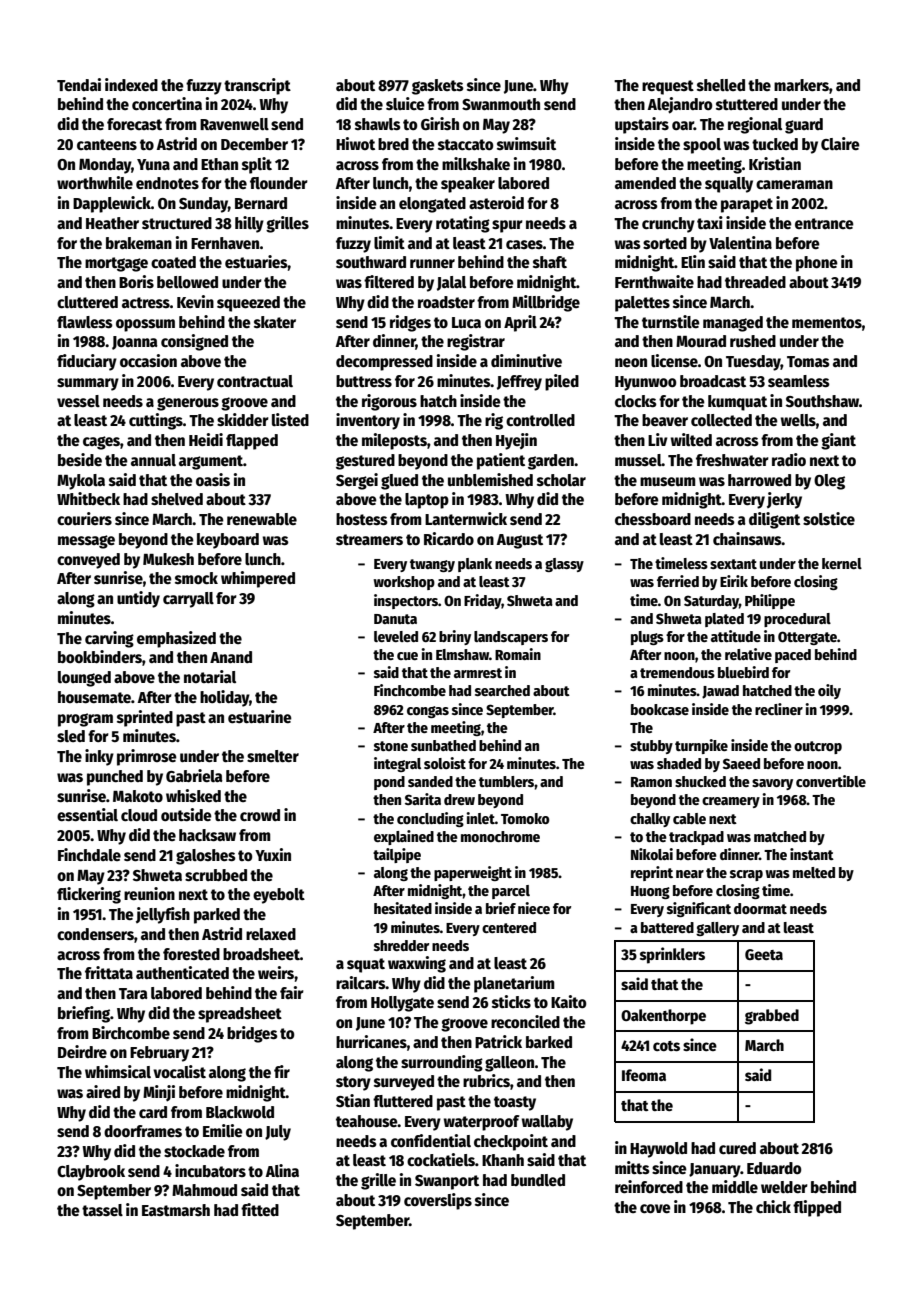  Describe the element at coordinates (475, 565) in the screenshot. I see `plank` at that location.
